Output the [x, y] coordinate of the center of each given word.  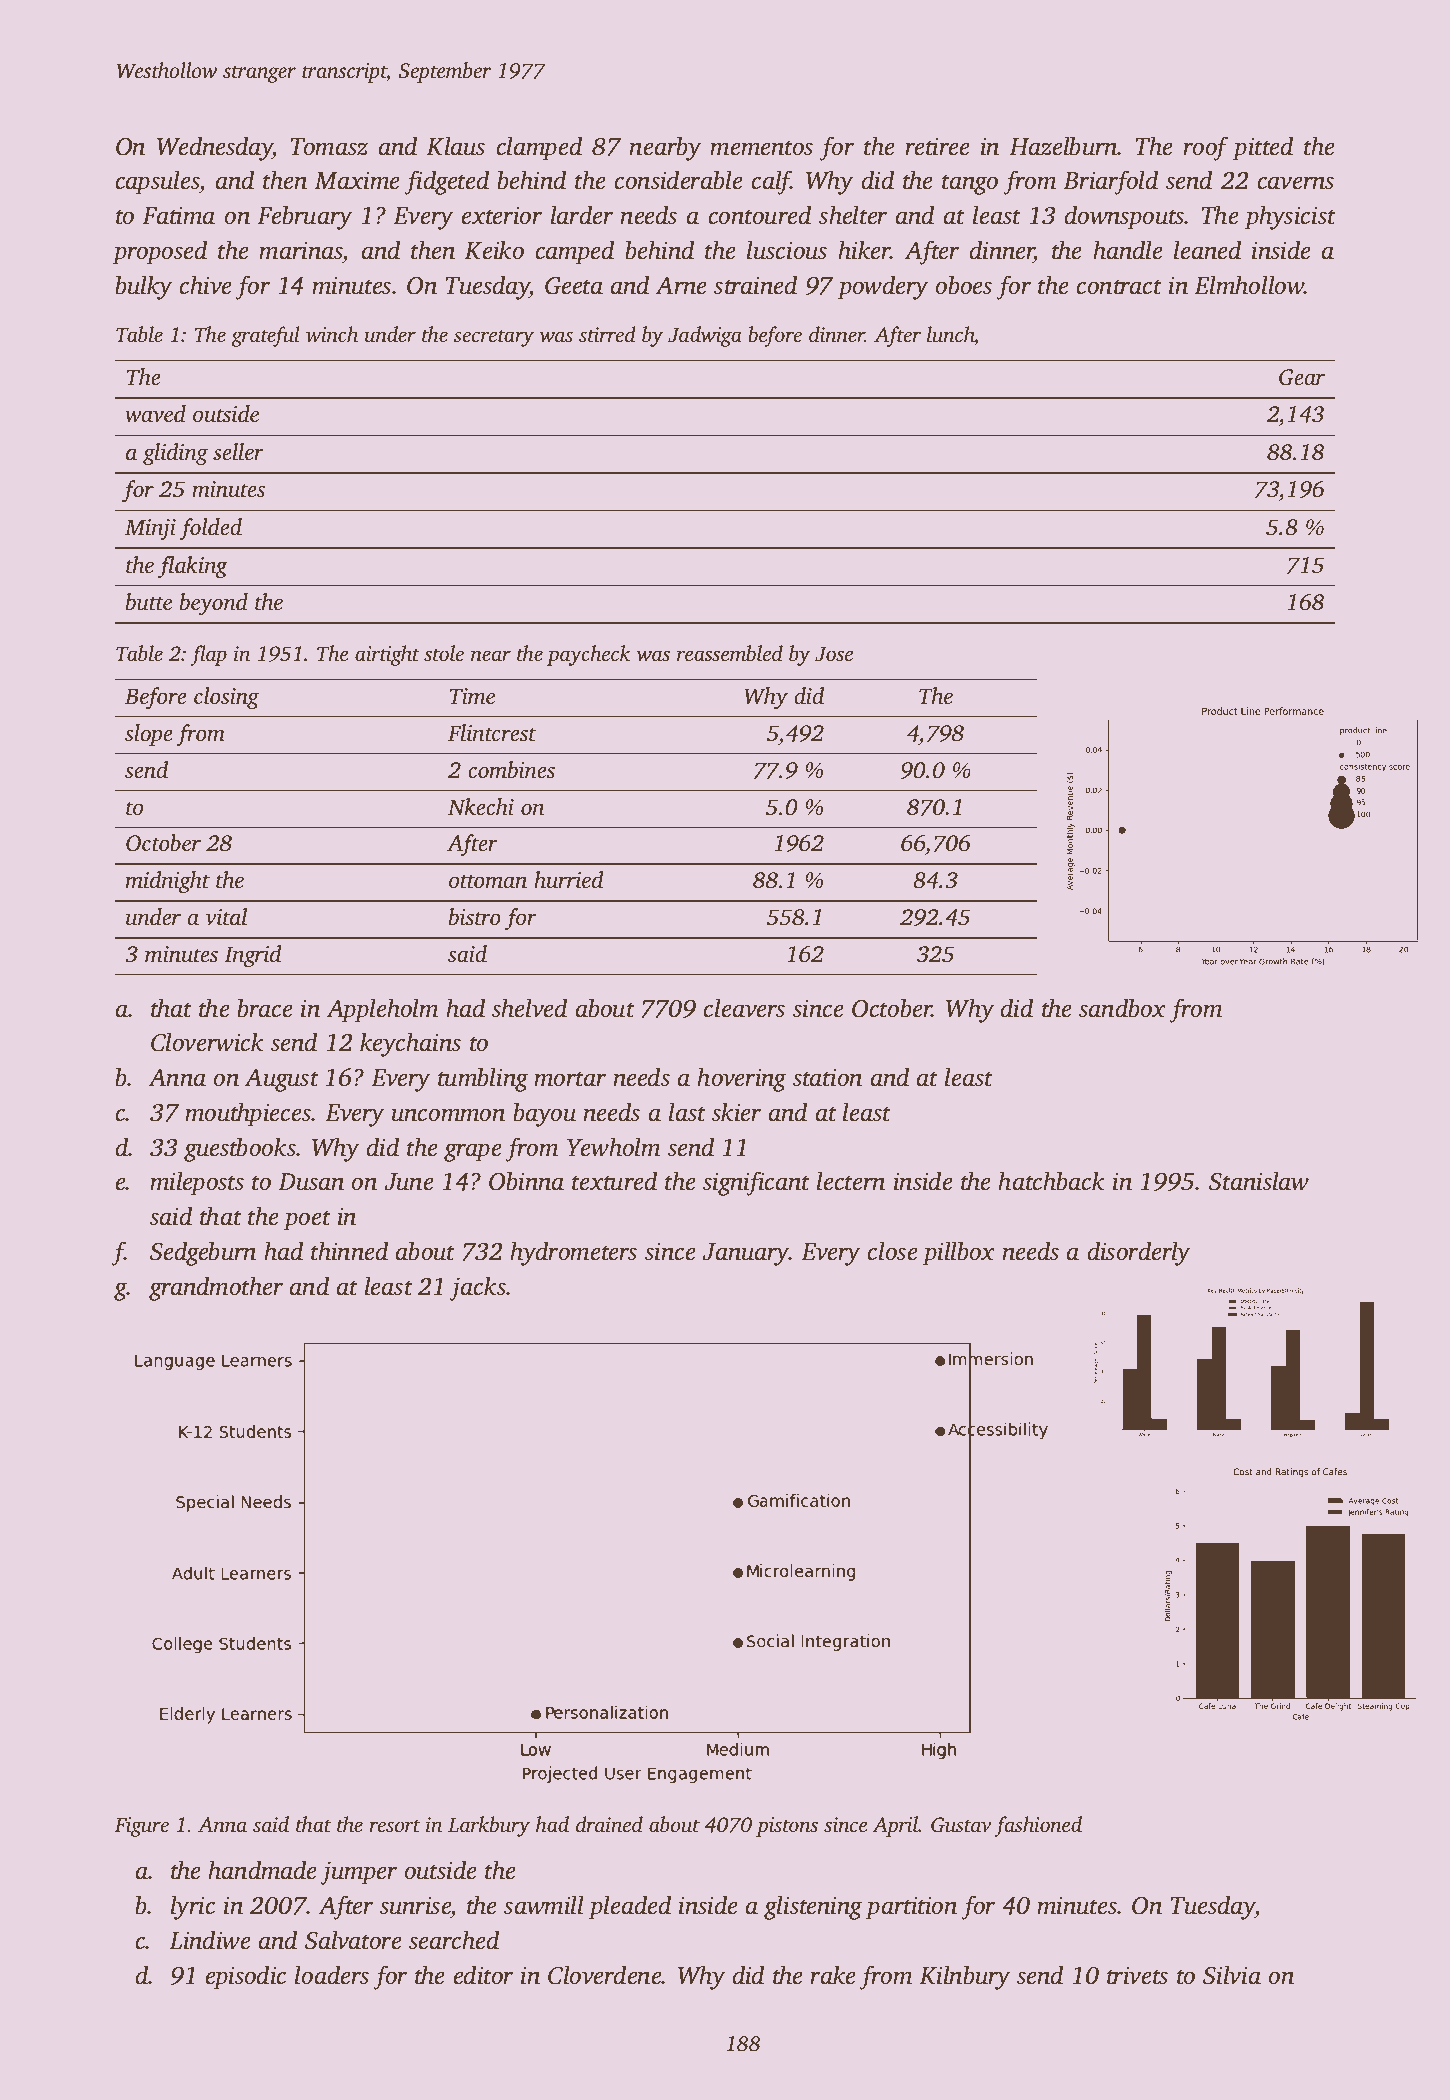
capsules [157, 182]
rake [833, 1975]
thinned [349, 1251]
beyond [214, 604]
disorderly [1139, 1253]
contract [1119, 287]
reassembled [730, 653]
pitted [1263, 148]
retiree [937, 146]
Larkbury [489, 1826]
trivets [1137, 1975]
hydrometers [573, 1253]
